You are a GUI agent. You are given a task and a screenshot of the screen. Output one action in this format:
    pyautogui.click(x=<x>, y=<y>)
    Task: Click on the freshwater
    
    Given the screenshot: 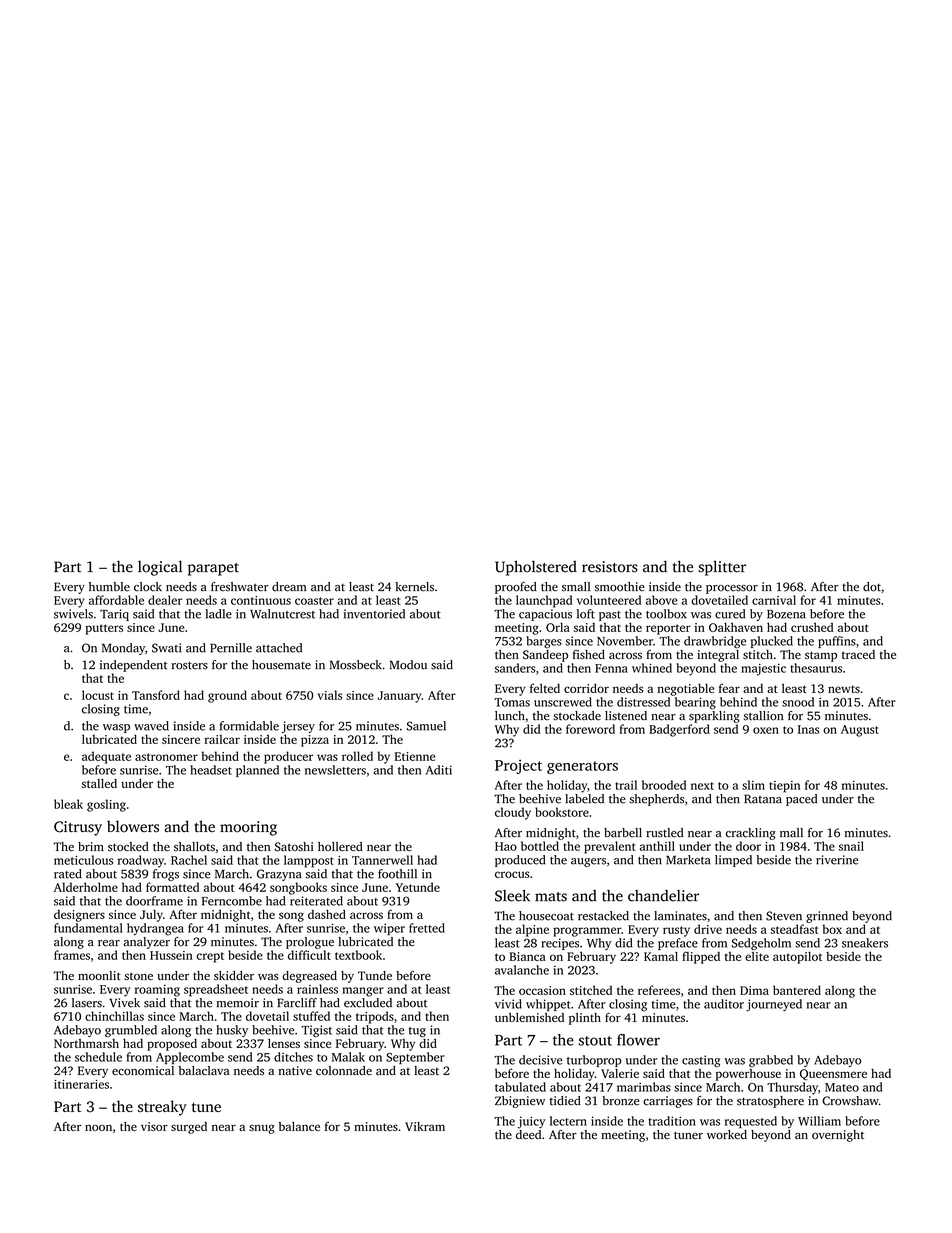 What is the action you would take?
    pyautogui.click(x=240, y=587)
